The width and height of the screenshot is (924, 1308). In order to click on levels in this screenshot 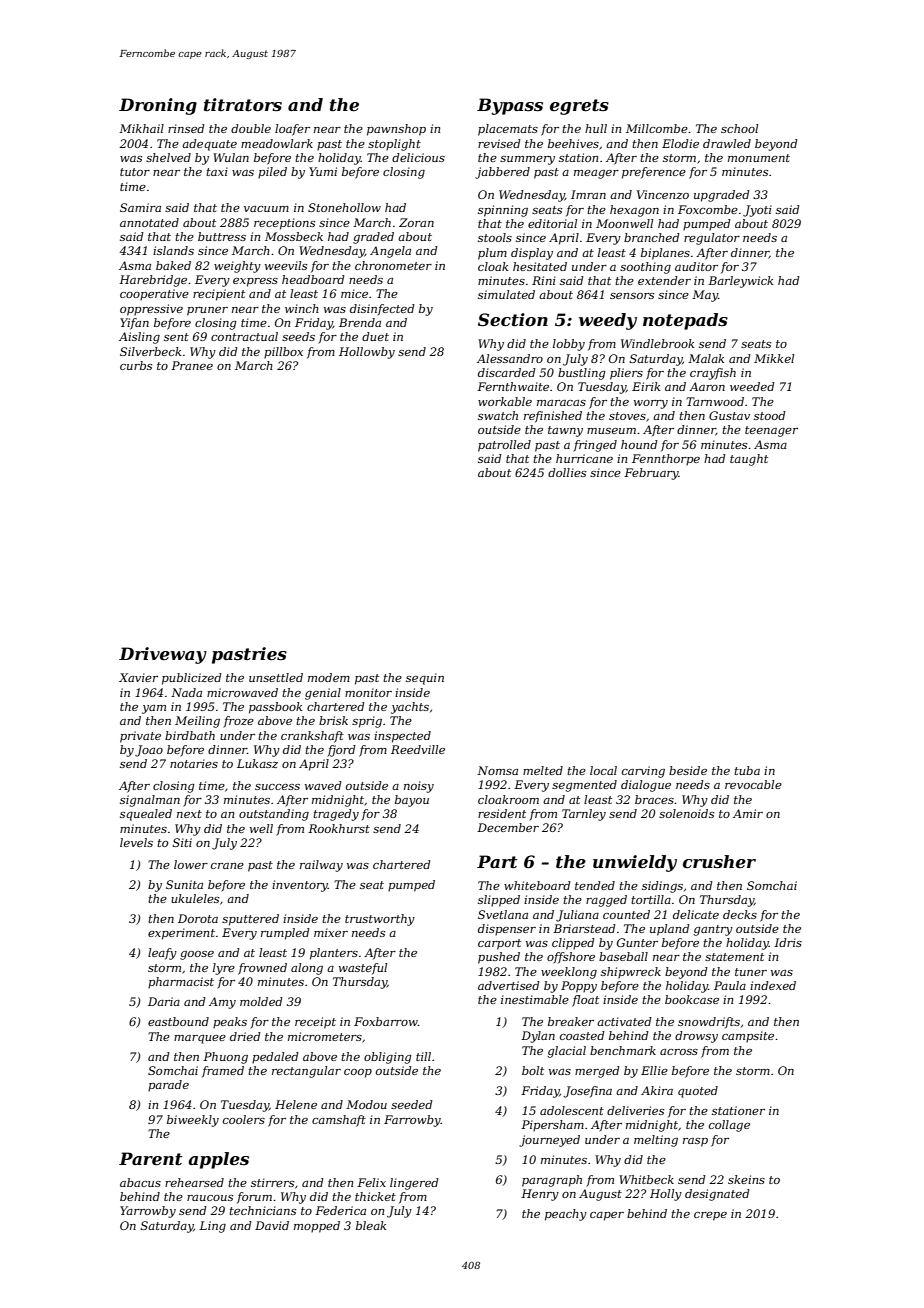, I will do `click(136, 842)`.
